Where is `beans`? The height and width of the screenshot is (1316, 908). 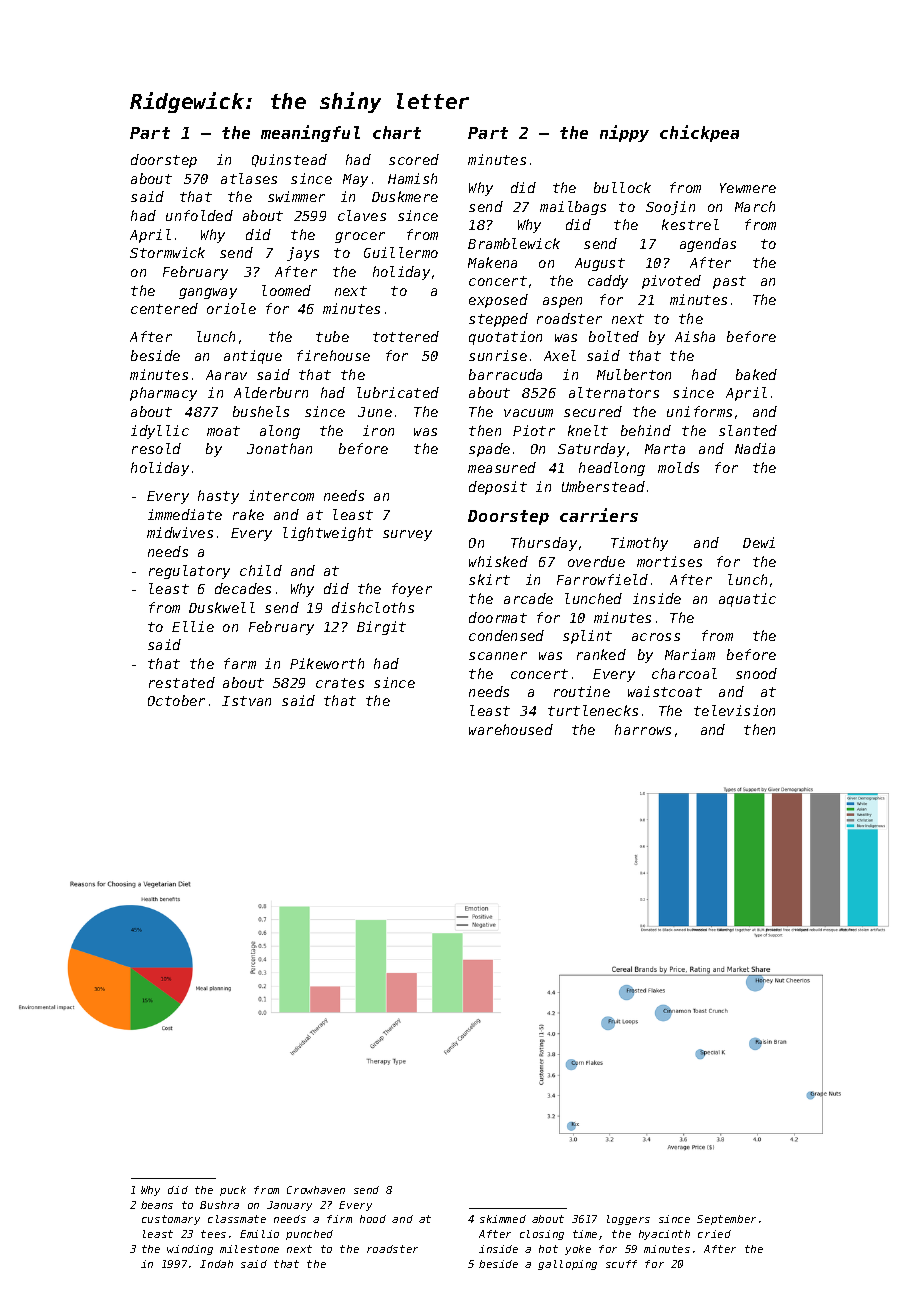
beans is located at coordinates (157, 1205).
